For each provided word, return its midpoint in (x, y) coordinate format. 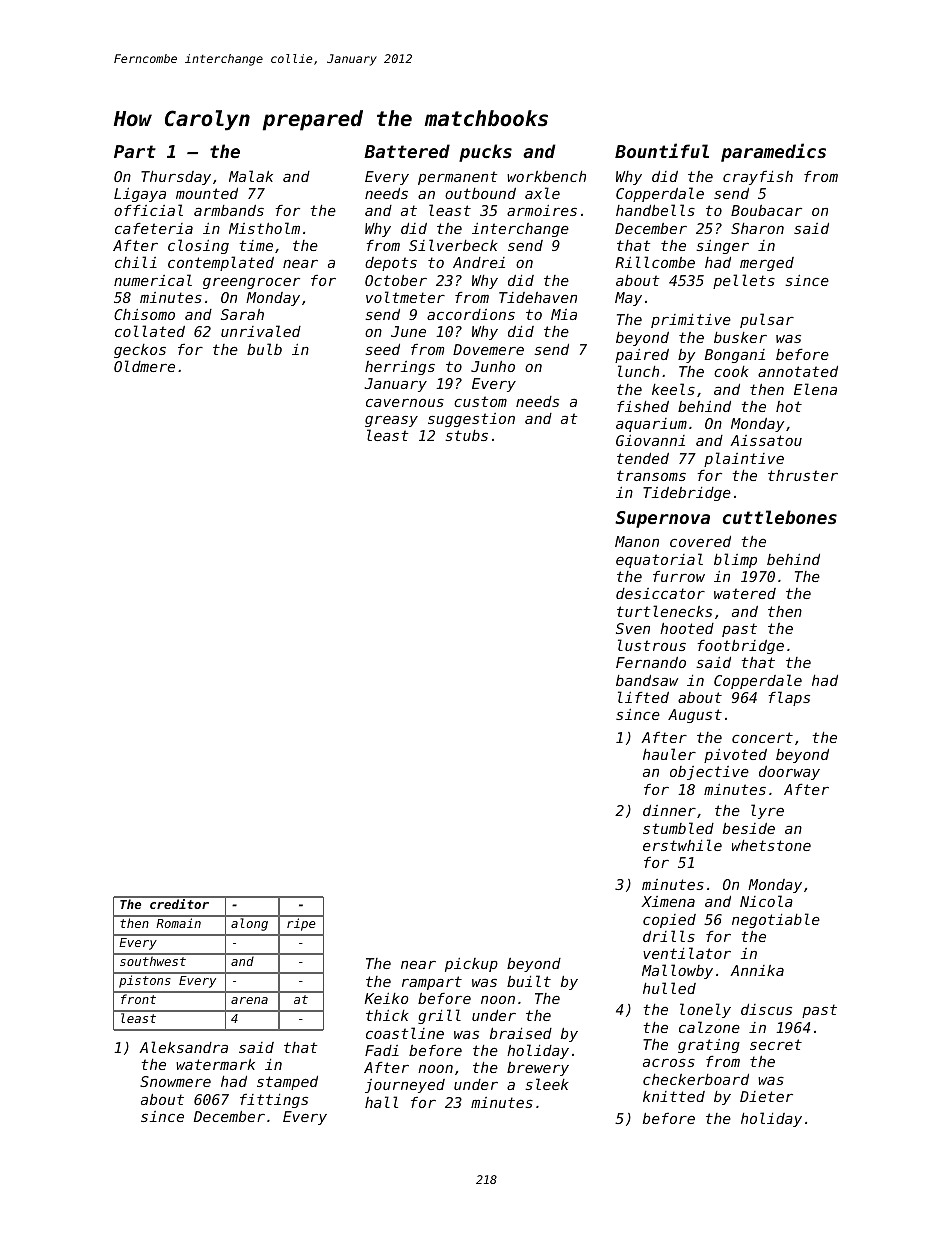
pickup (471, 965)
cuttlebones (780, 517)
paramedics (773, 152)
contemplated (221, 263)
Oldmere (144, 366)
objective (709, 773)
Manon (637, 541)
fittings (274, 1101)
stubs (466, 435)
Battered (407, 151)
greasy (391, 421)
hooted (687, 628)
